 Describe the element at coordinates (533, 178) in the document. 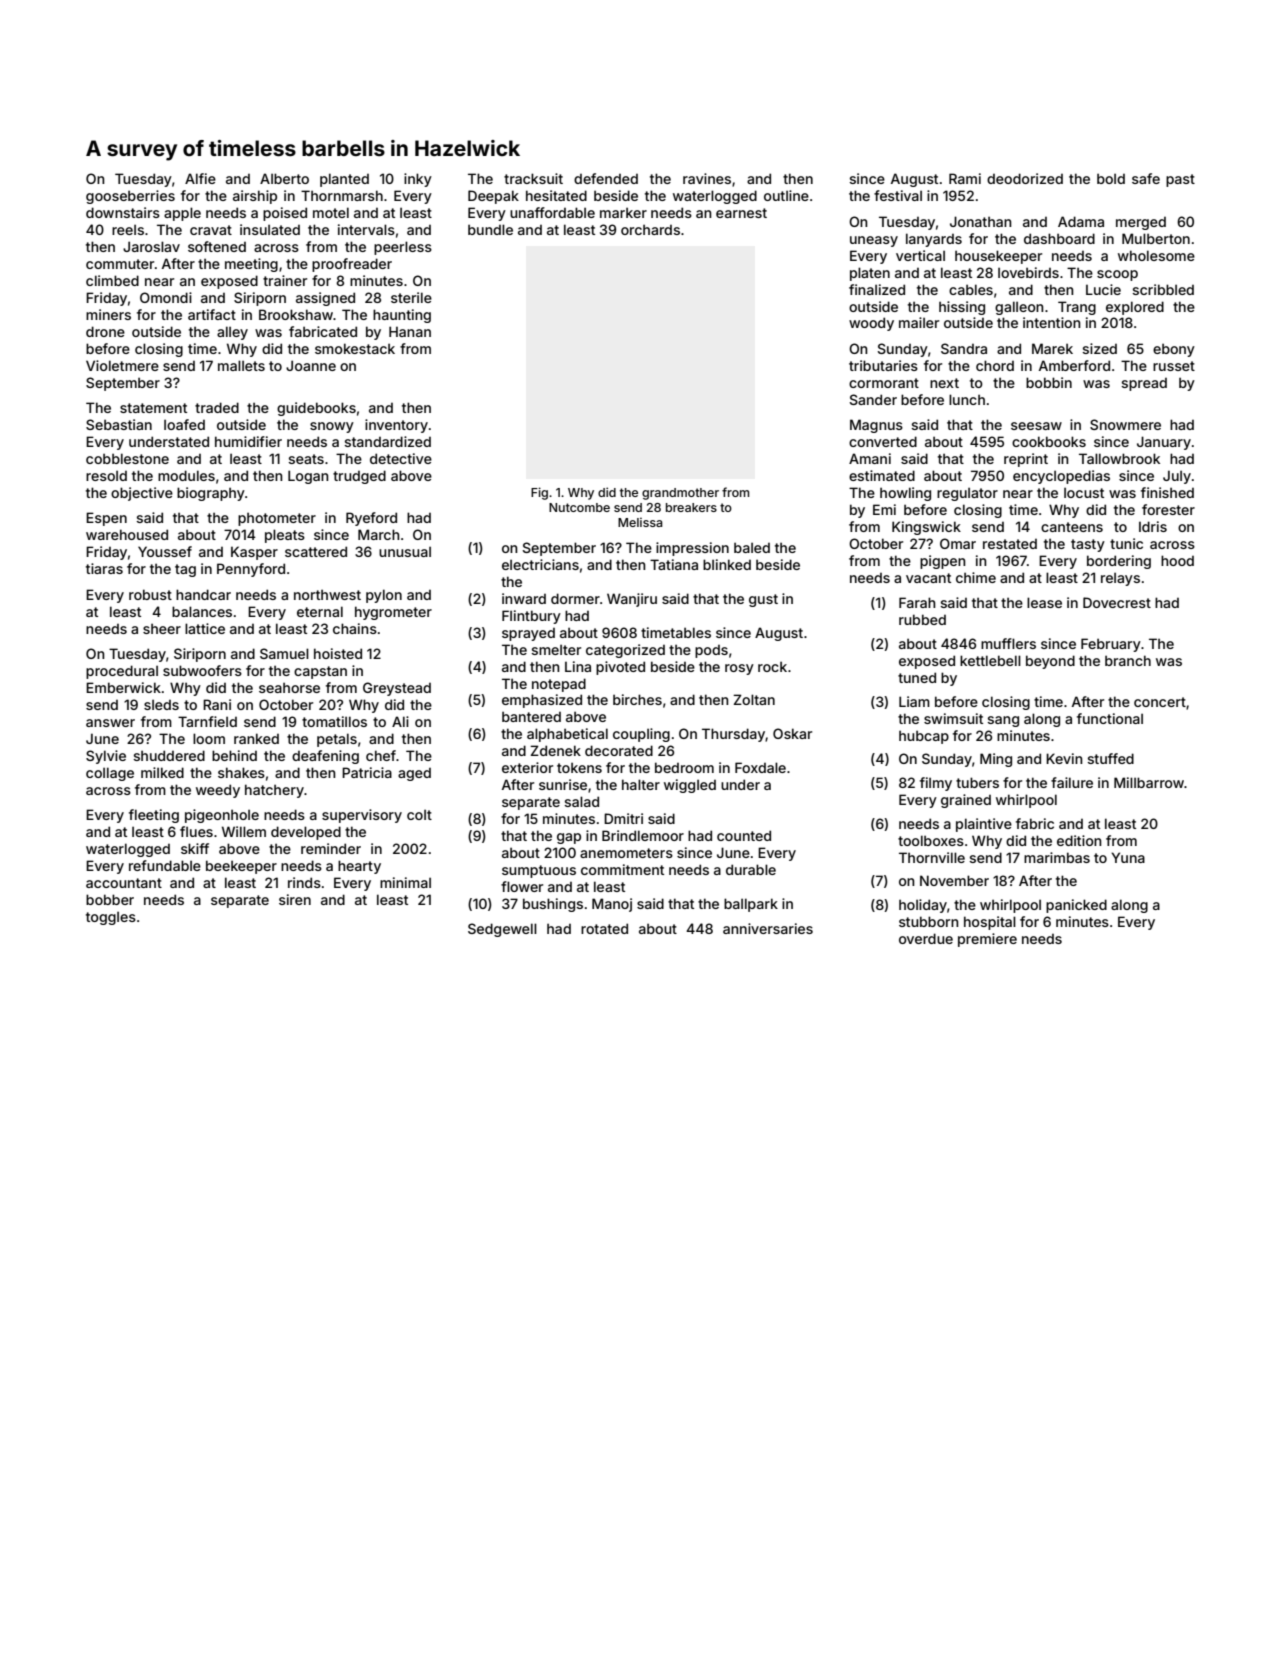

I see `tracksuit` at that location.
